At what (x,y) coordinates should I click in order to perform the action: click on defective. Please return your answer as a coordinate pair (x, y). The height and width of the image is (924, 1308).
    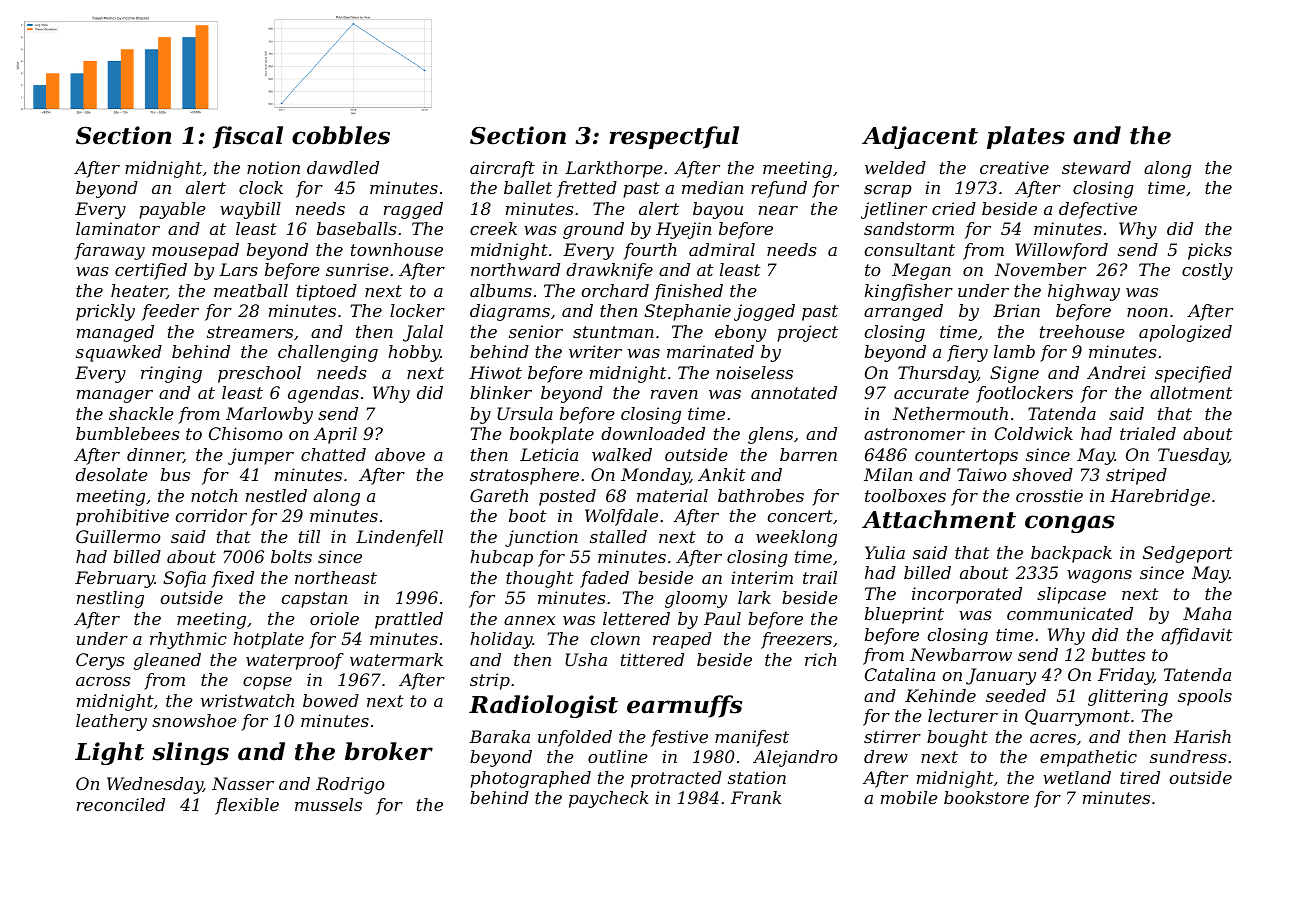
    Looking at the image, I should click on (1098, 210).
